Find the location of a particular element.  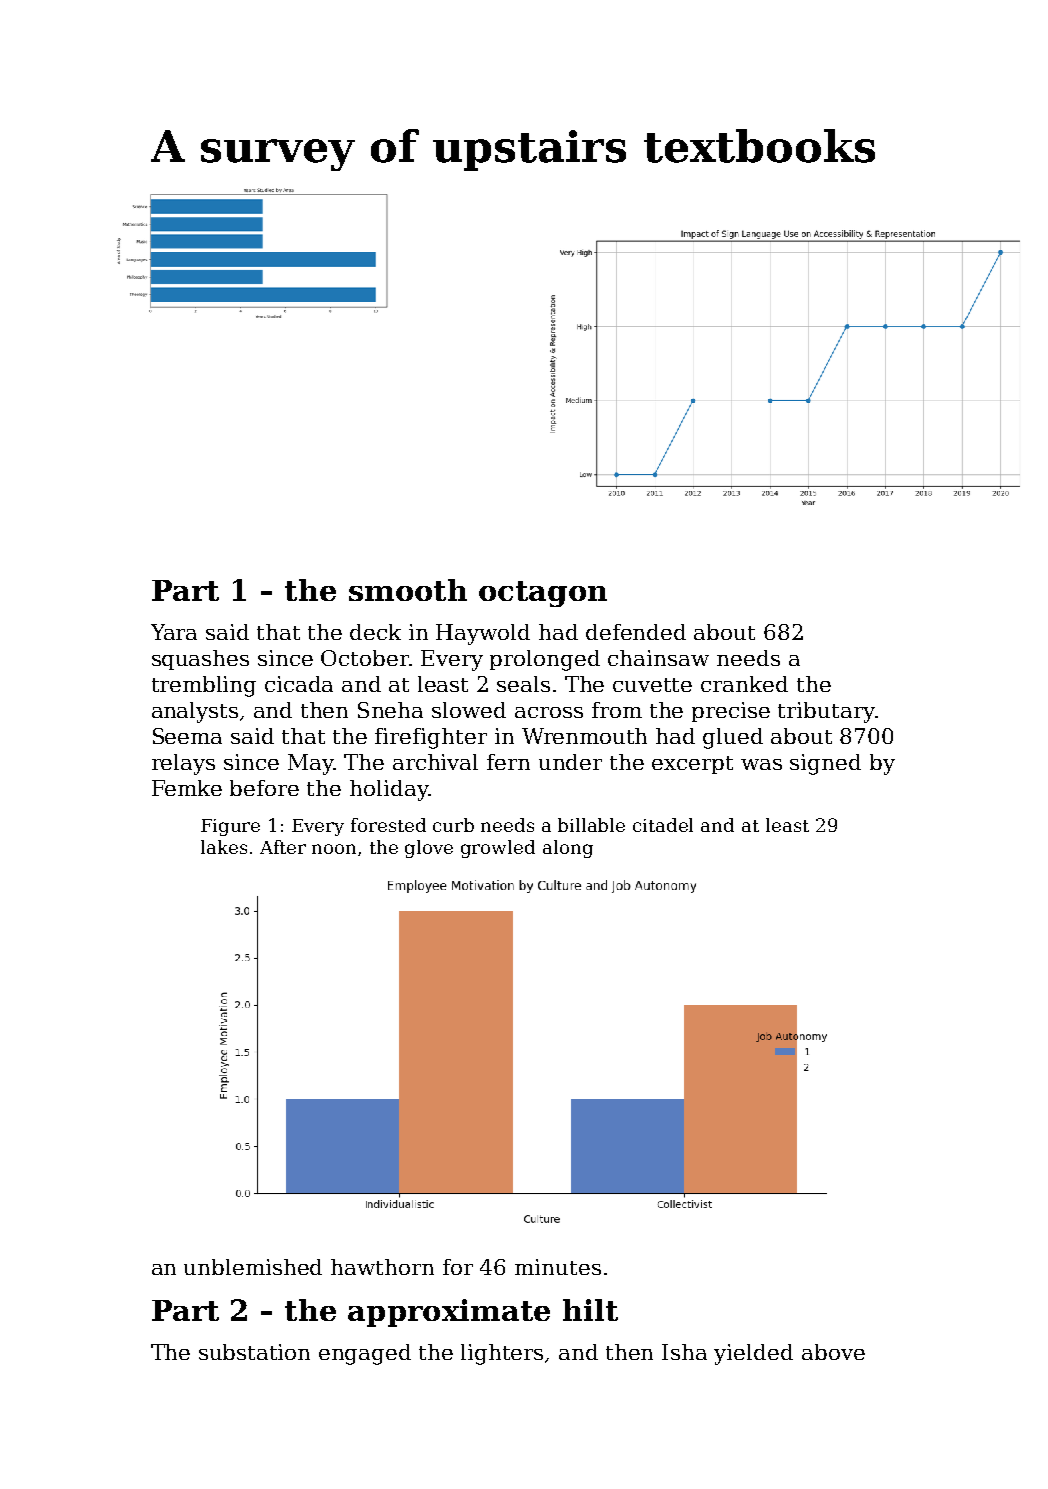

substation is located at coordinates (254, 1352).
